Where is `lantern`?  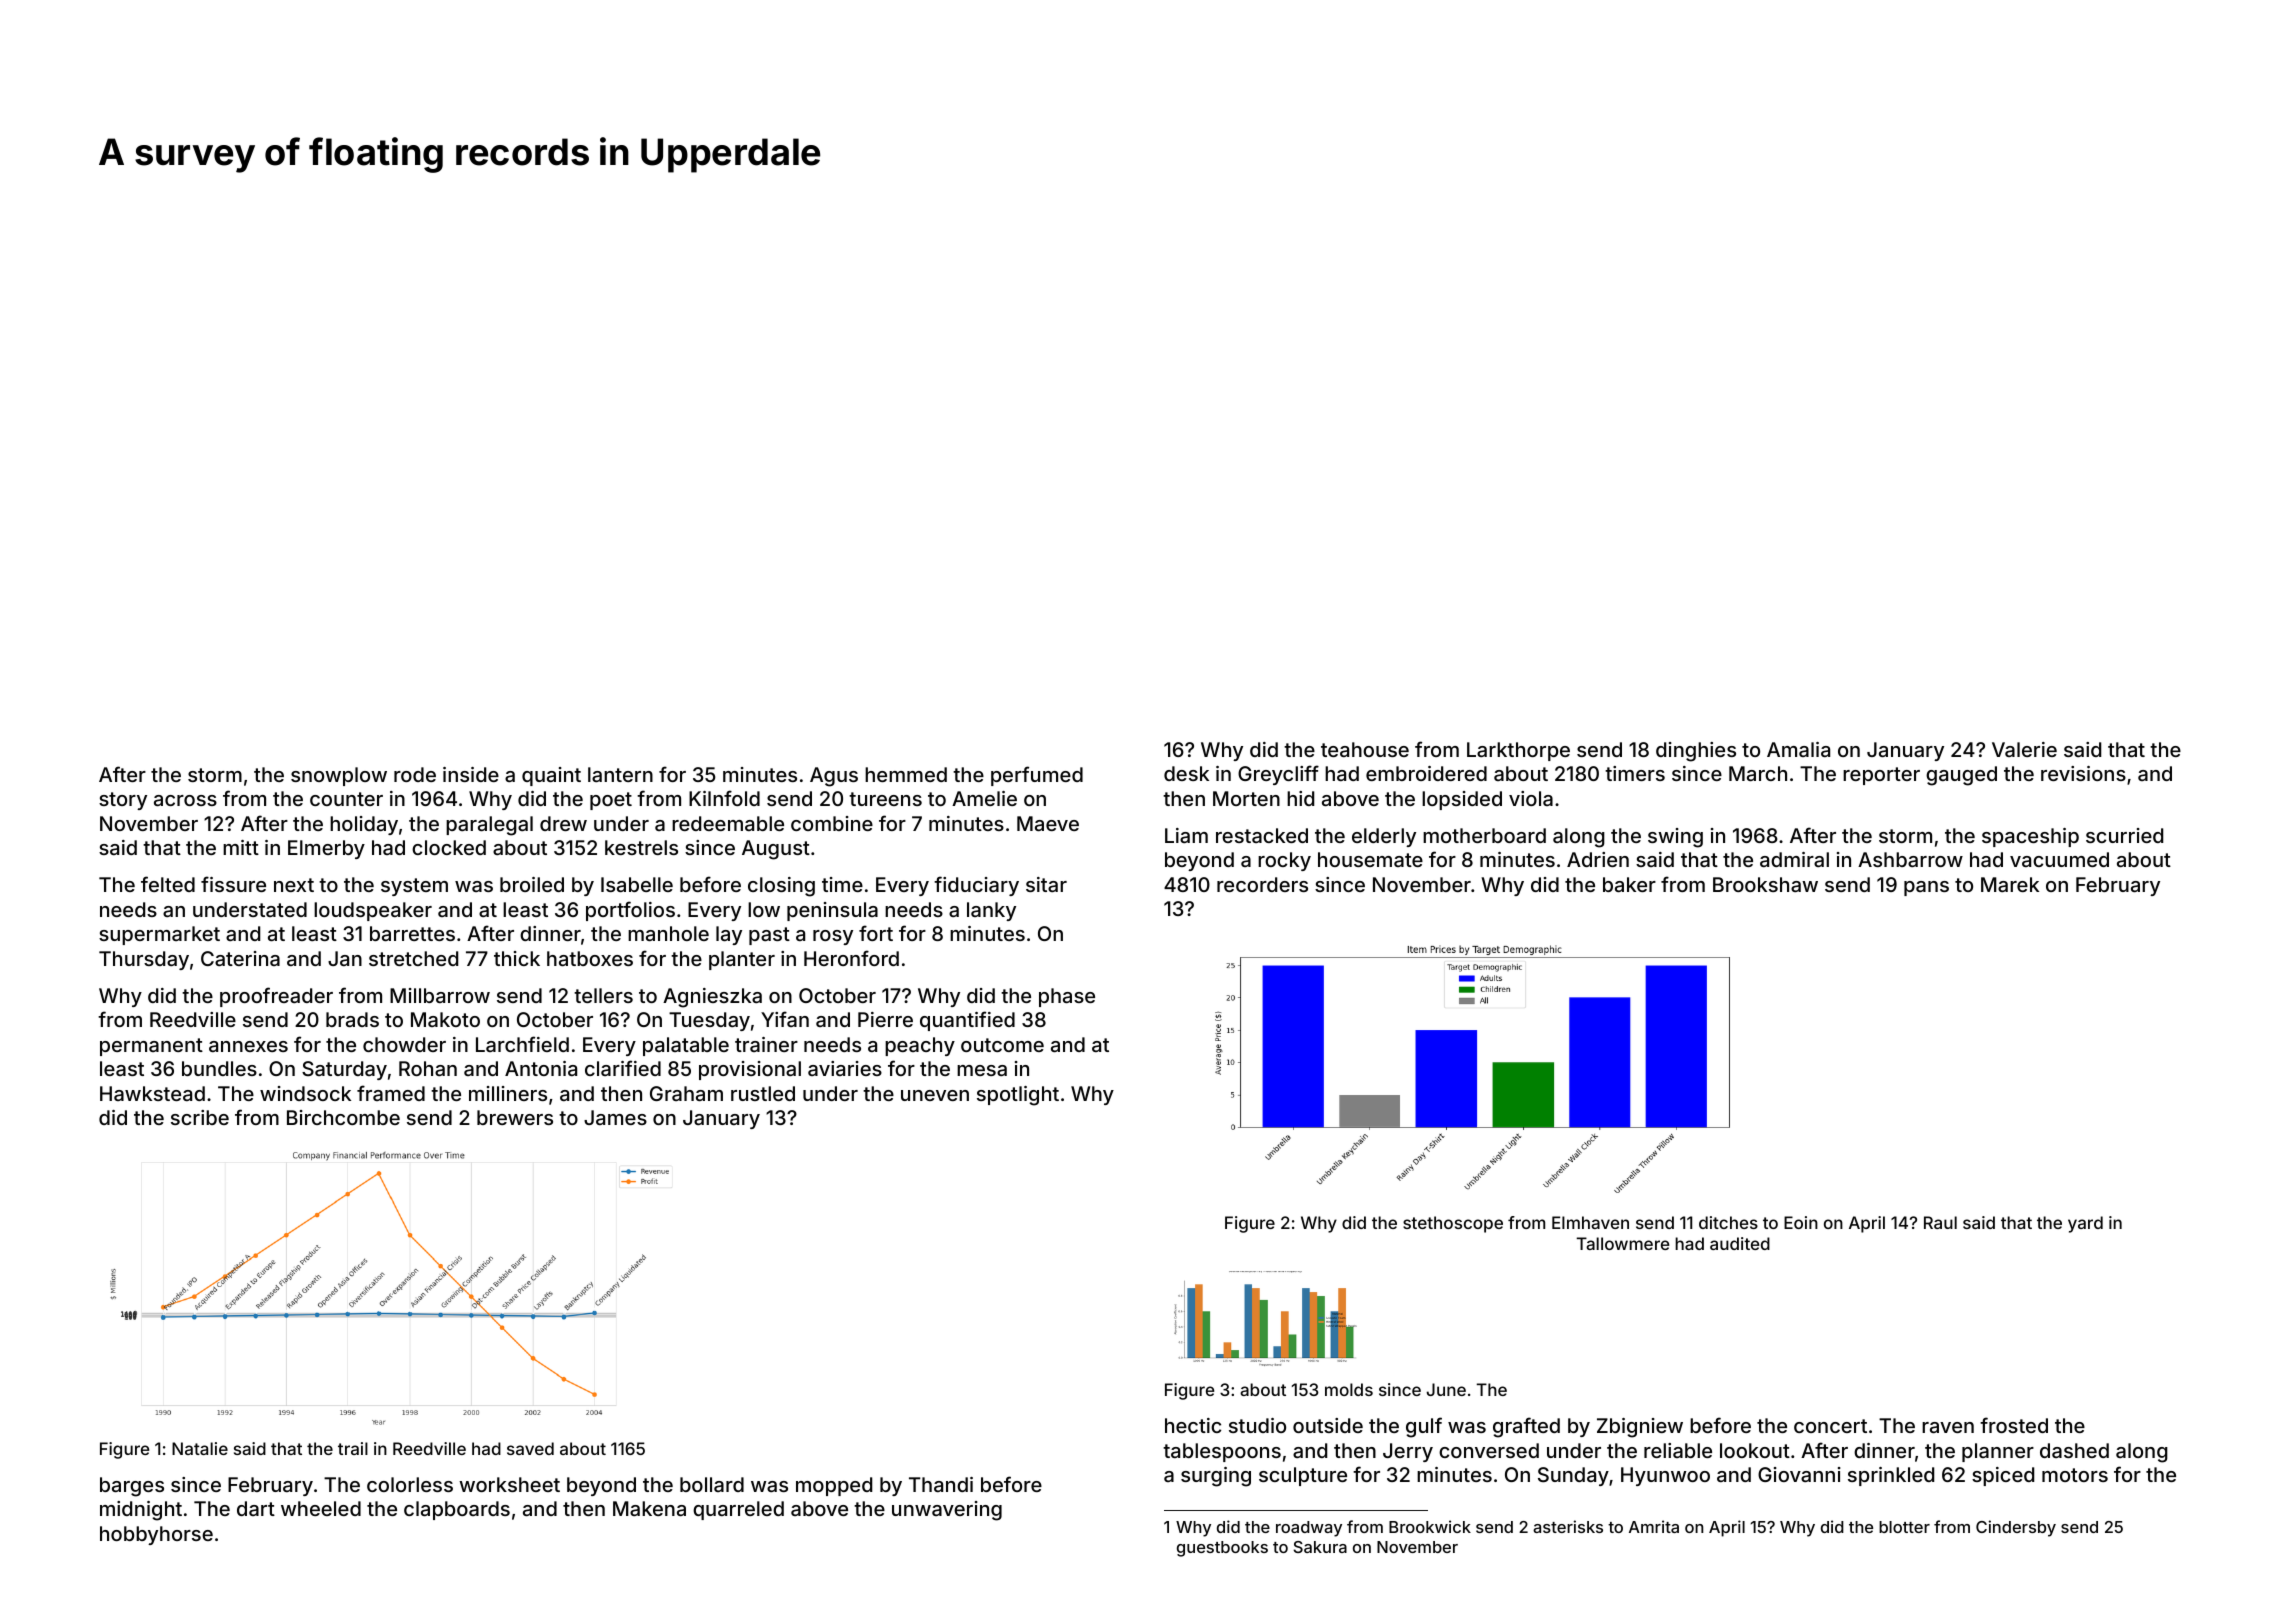 lantern is located at coordinates (620, 774).
